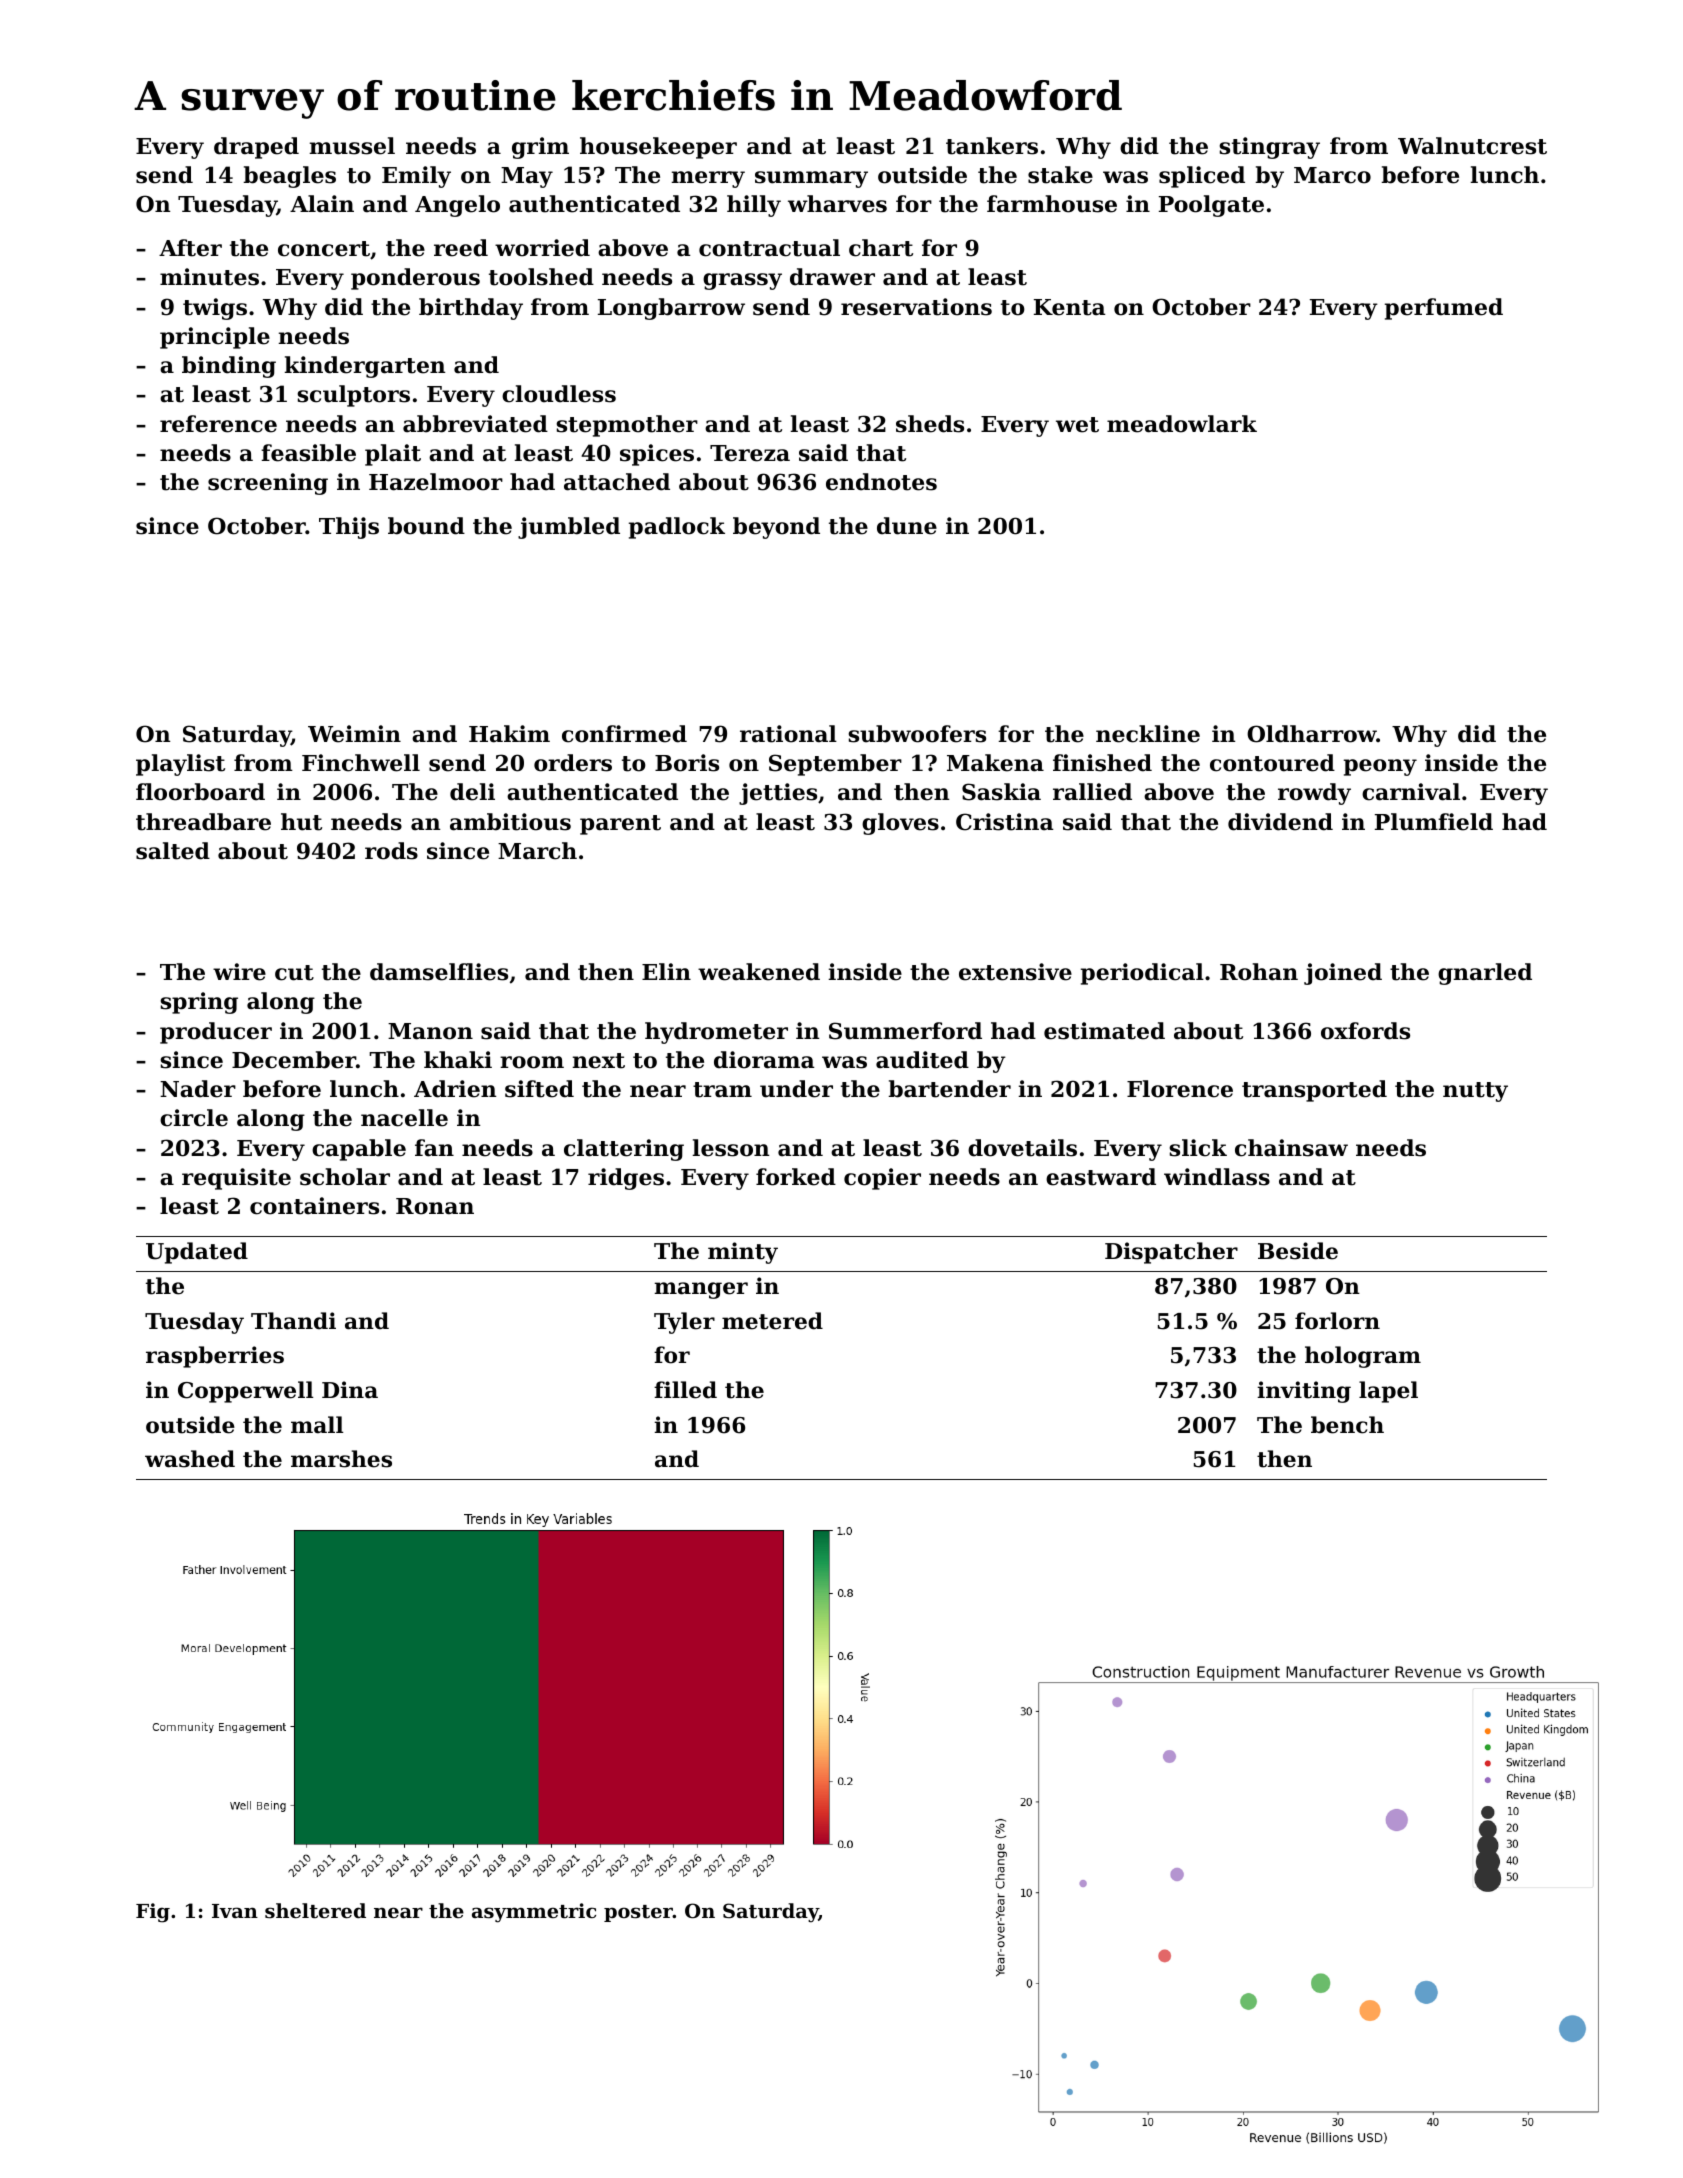  I want to click on stingray, so click(1269, 148).
